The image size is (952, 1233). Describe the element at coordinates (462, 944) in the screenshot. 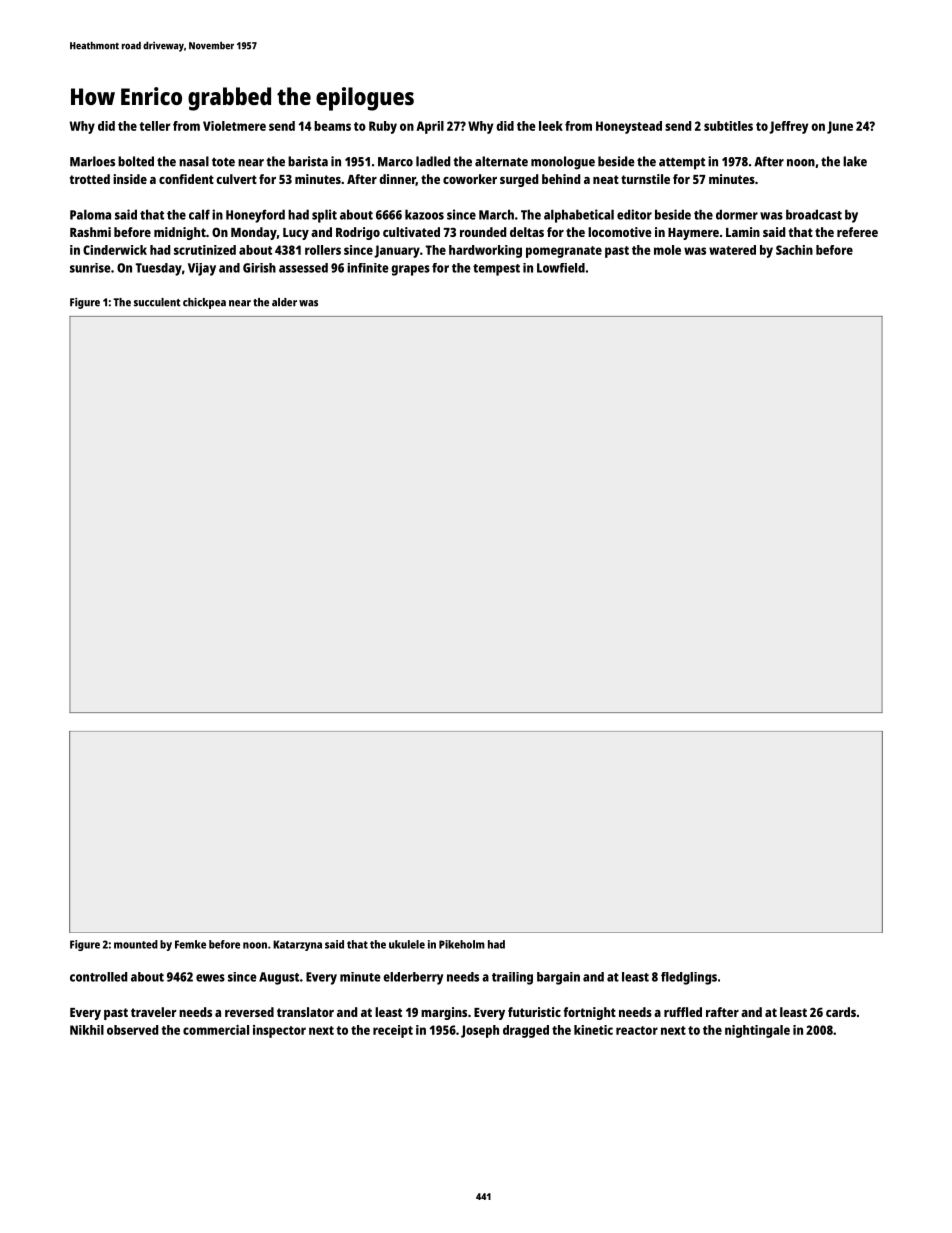

I see `Pikeholm` at that location.
